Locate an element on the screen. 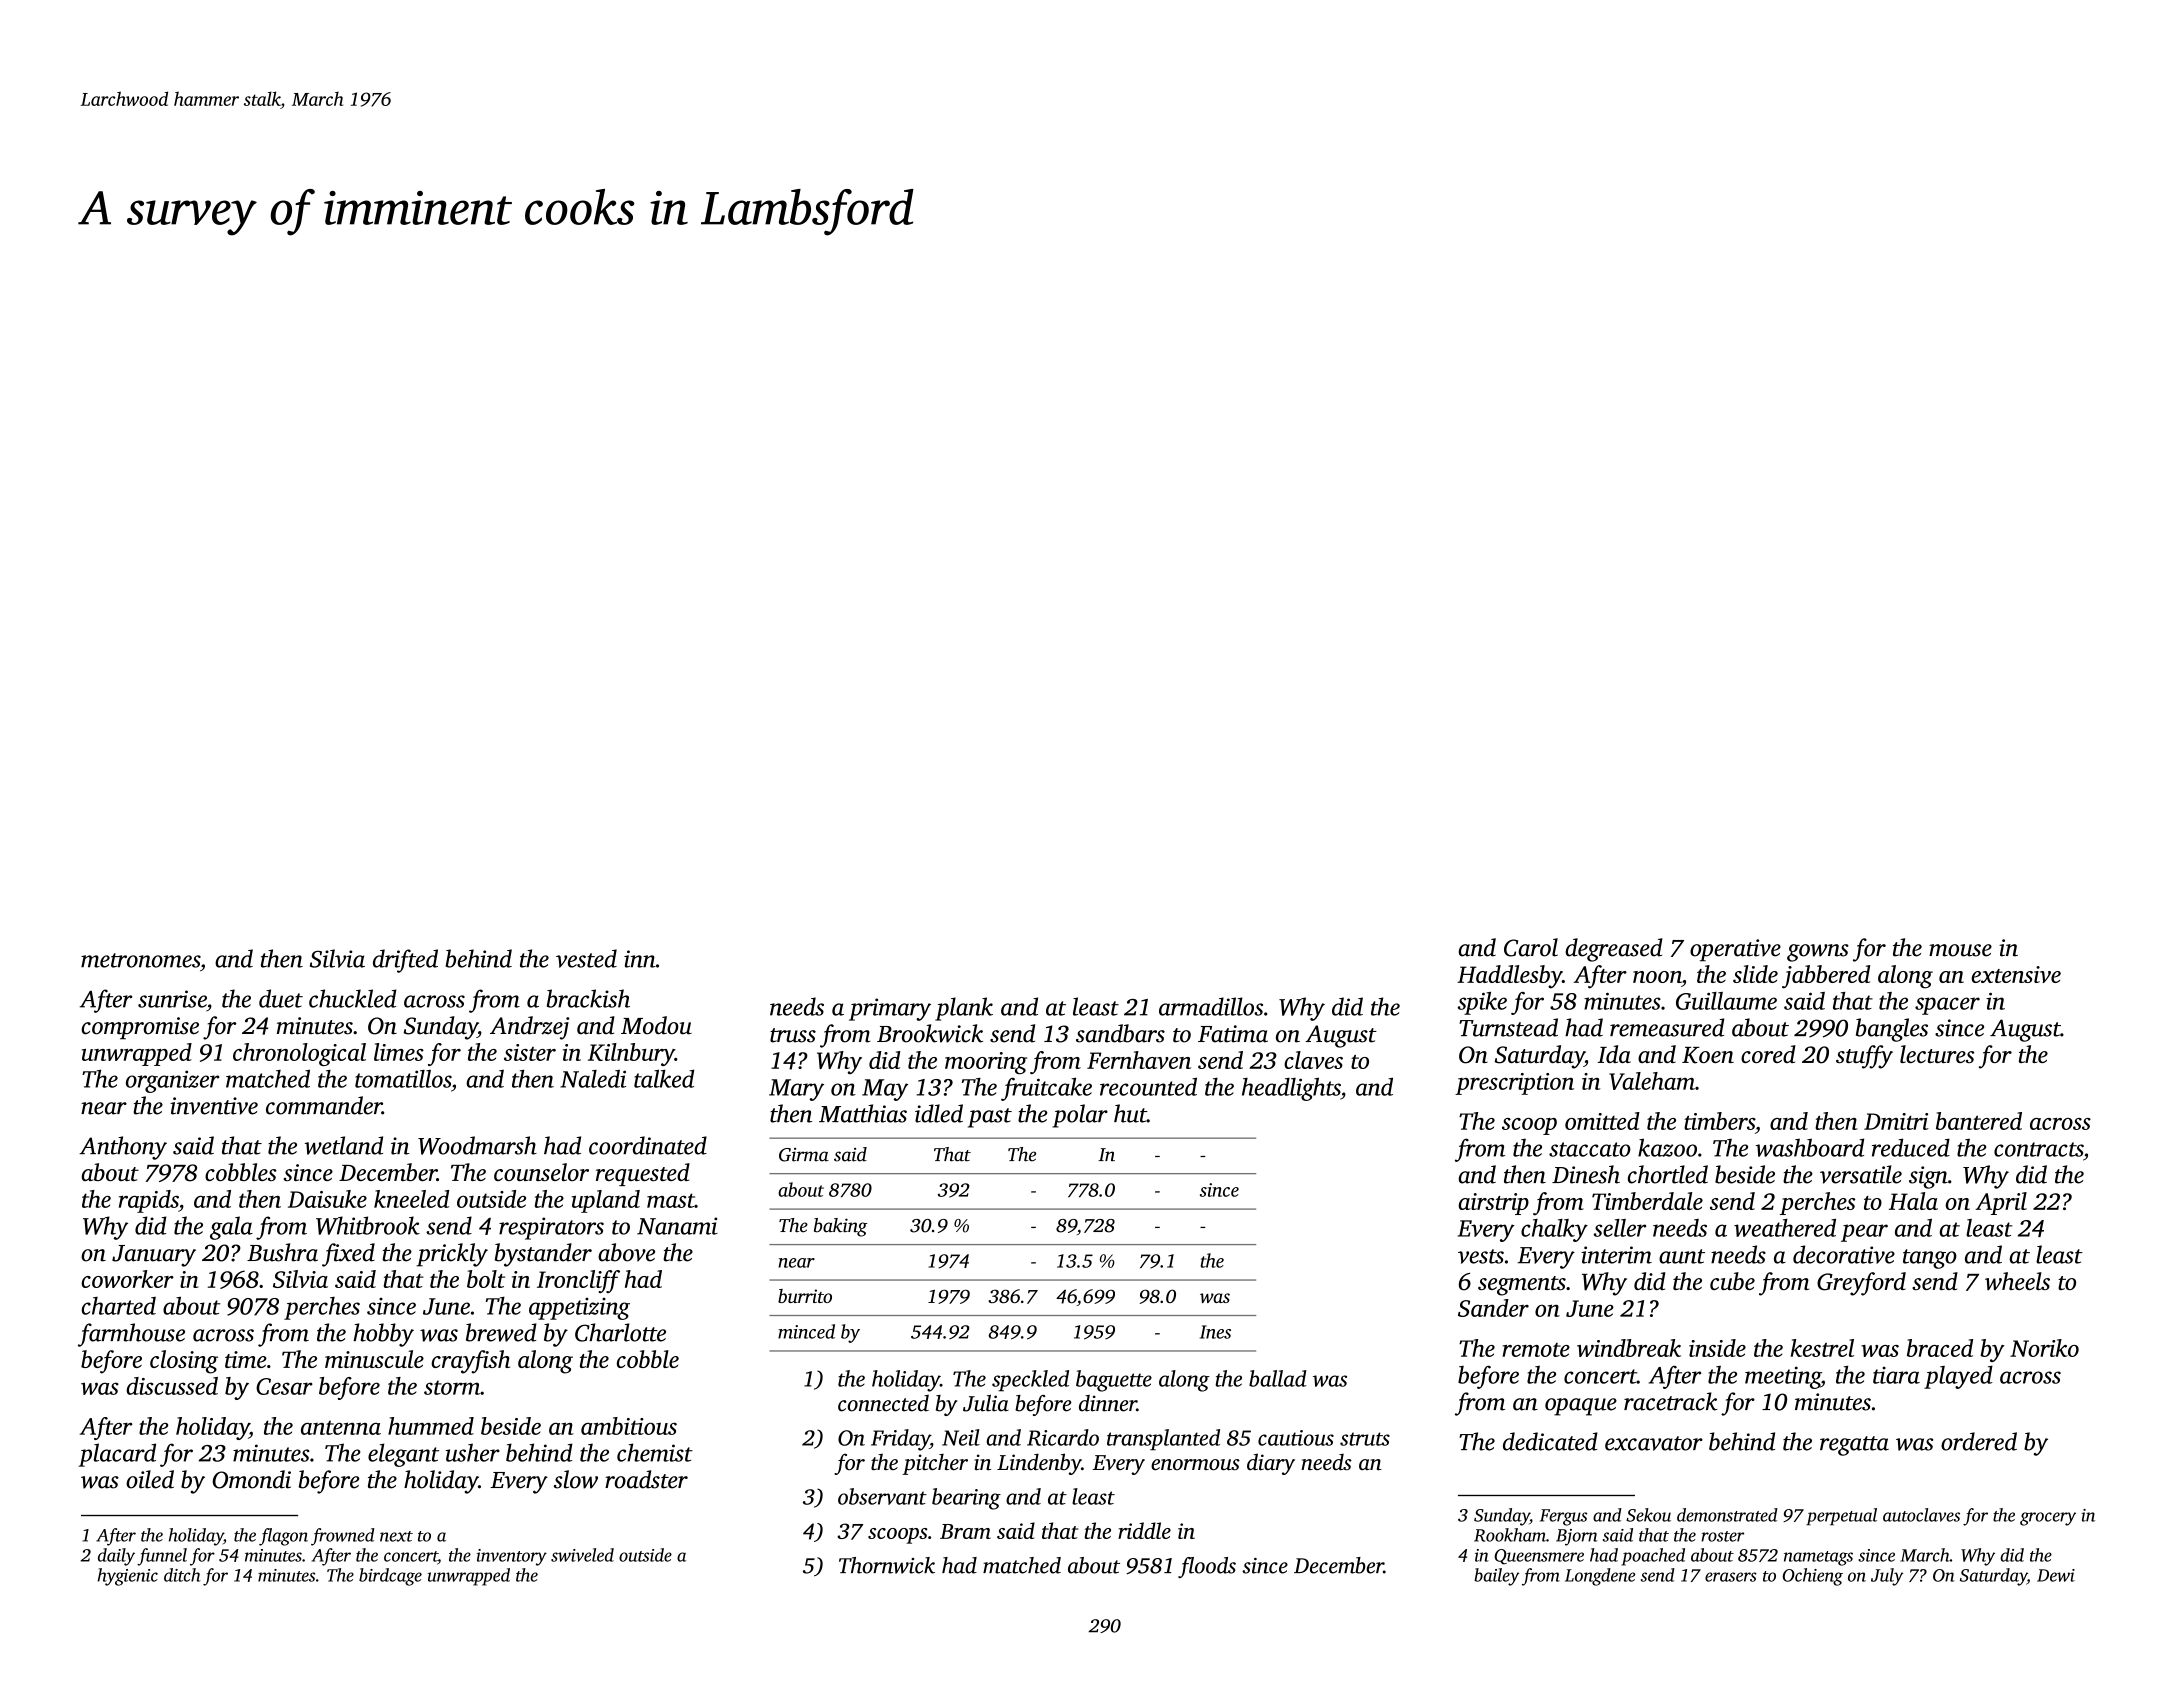 Image resolution: width=2178 pixels, height=1683 pixels. Whitbrook is located at coordinates (368, 1225).
